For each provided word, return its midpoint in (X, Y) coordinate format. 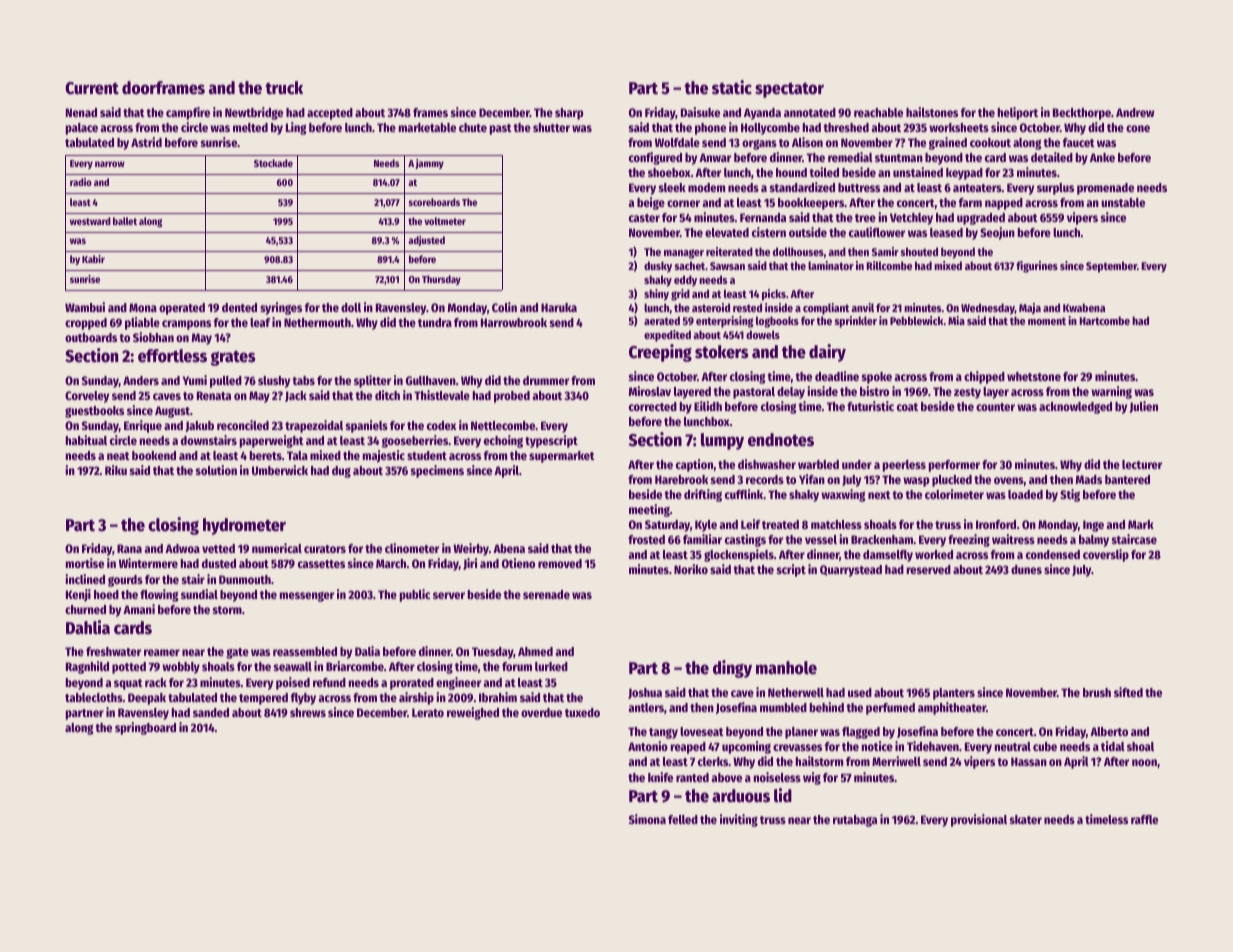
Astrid (146, 142)
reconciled (243, 425)
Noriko (691, 569)
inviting (739, 820)
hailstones (932, 112)
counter (995, 407)
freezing (969, 540)
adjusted (426, 241)
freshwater (113, 651)
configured (655, 158)
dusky (658, 267)
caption (694, 465)
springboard (145, 728)
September (1111, 267)
